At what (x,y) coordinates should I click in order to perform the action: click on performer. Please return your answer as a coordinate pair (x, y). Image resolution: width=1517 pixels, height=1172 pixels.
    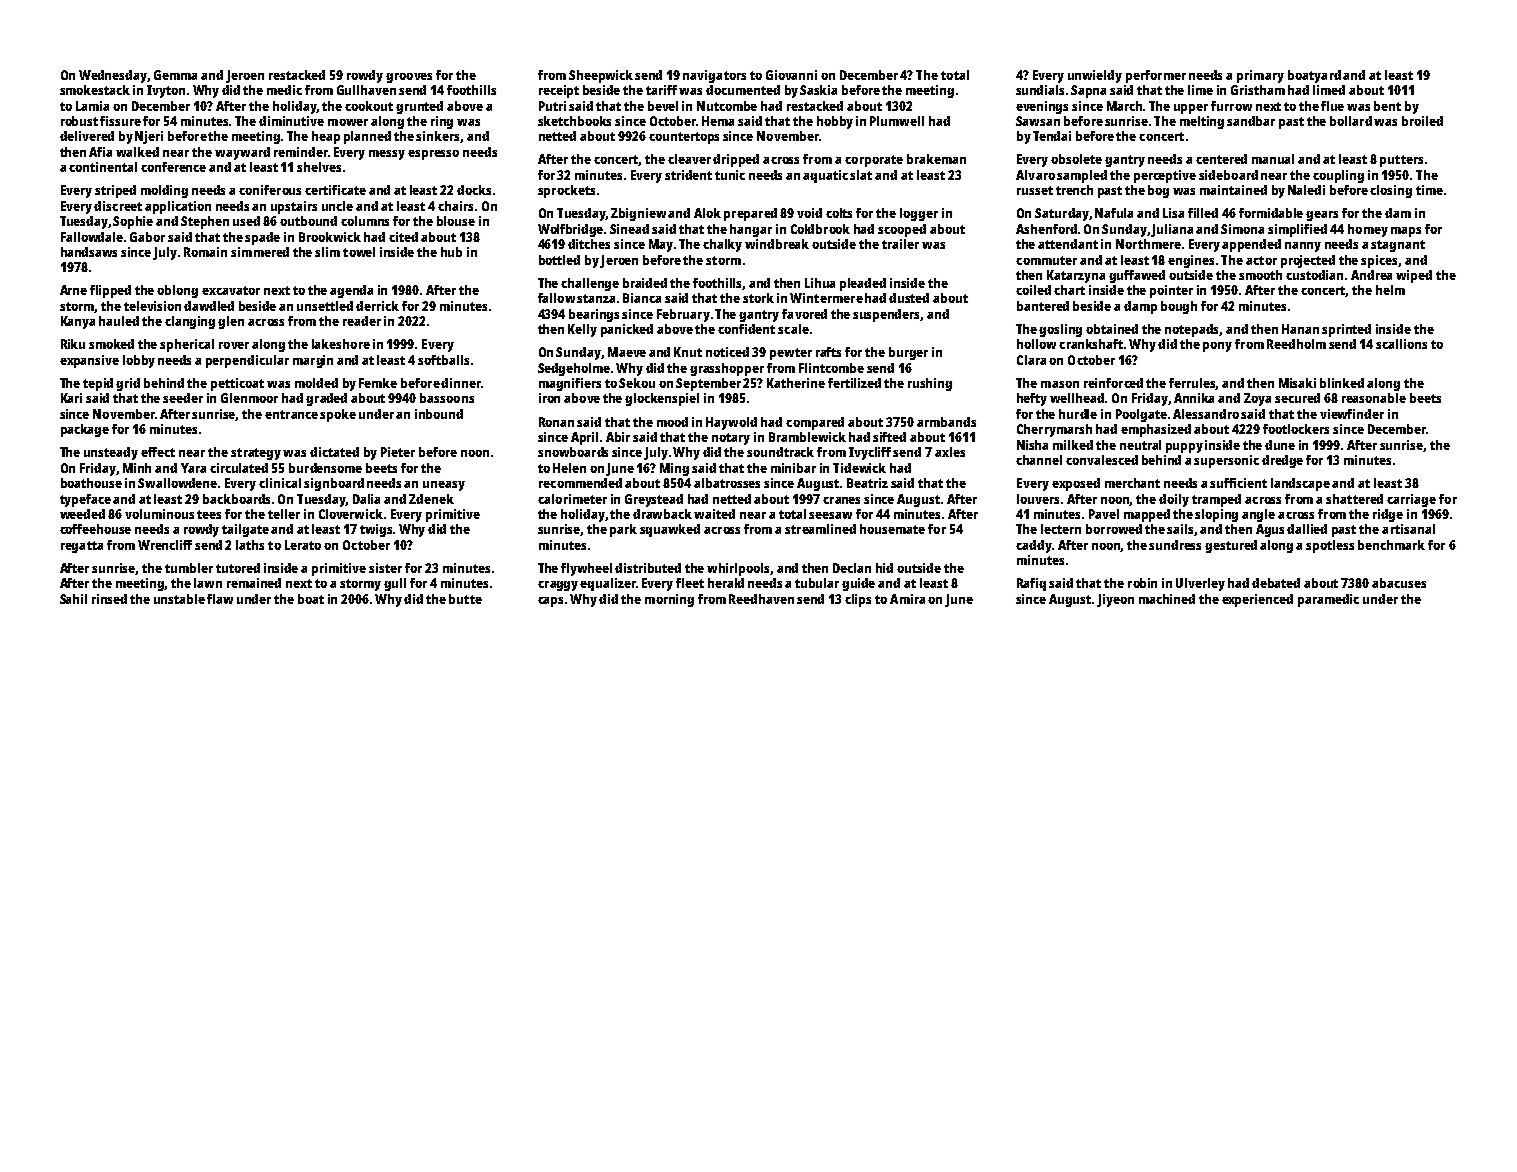
    Looking at the image, I should click on (1156, 76).
